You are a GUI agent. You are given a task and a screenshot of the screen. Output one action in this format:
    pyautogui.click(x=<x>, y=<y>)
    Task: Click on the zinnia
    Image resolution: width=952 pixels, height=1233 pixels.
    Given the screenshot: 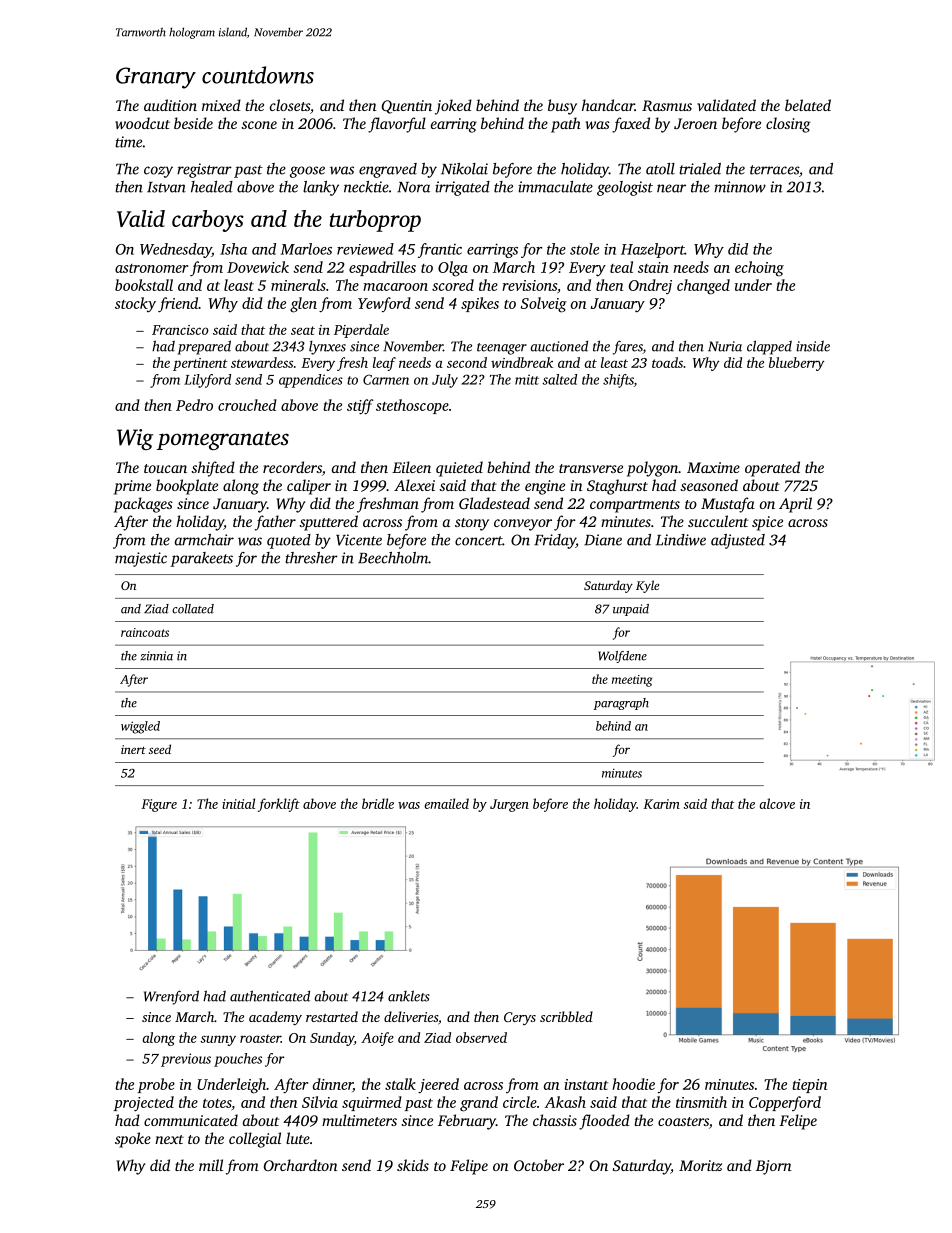 What is the action you would take?
    pyautogui.click(x=157, y=656)
